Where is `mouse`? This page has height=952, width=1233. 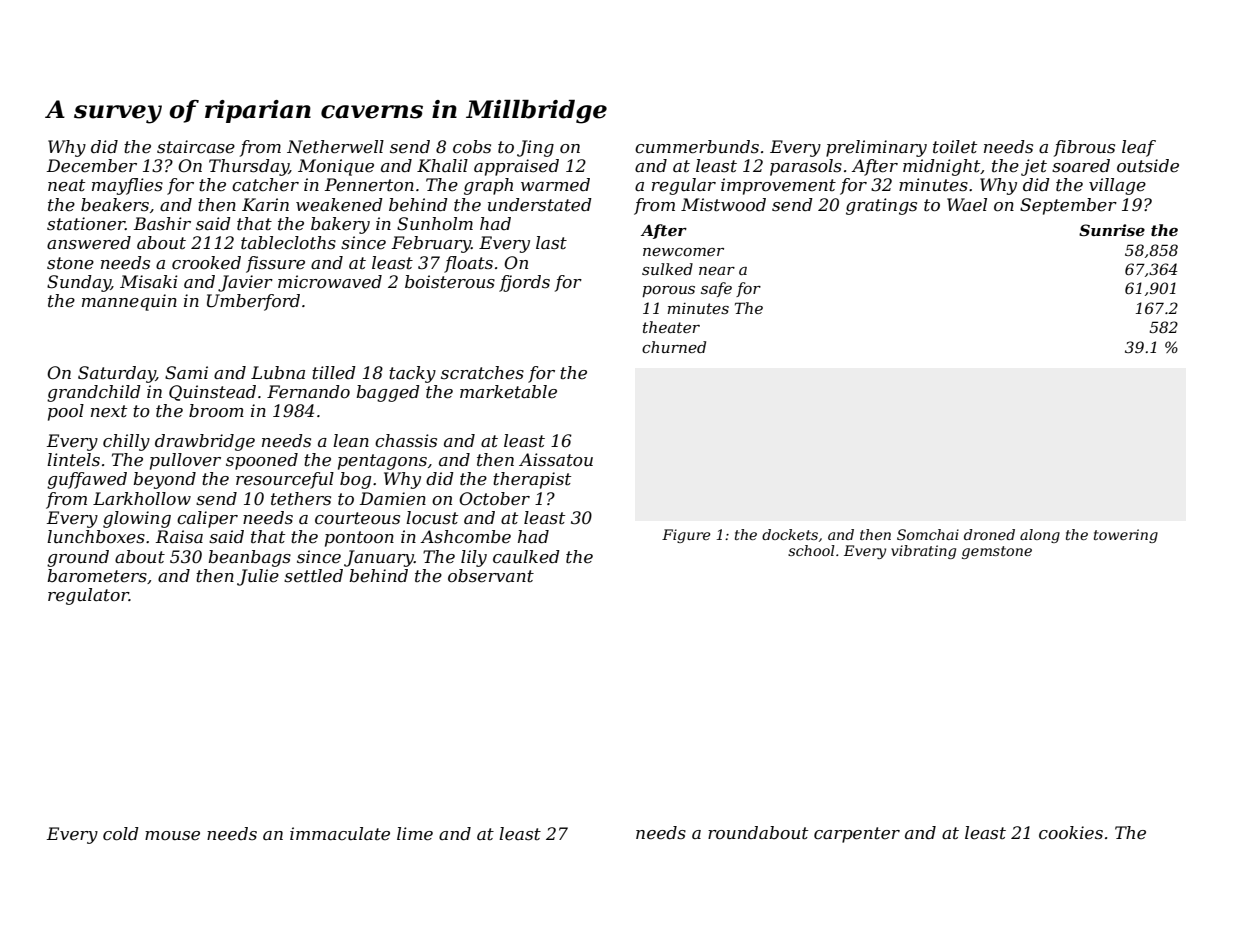
mouse is located at coordinates (172, 836).
